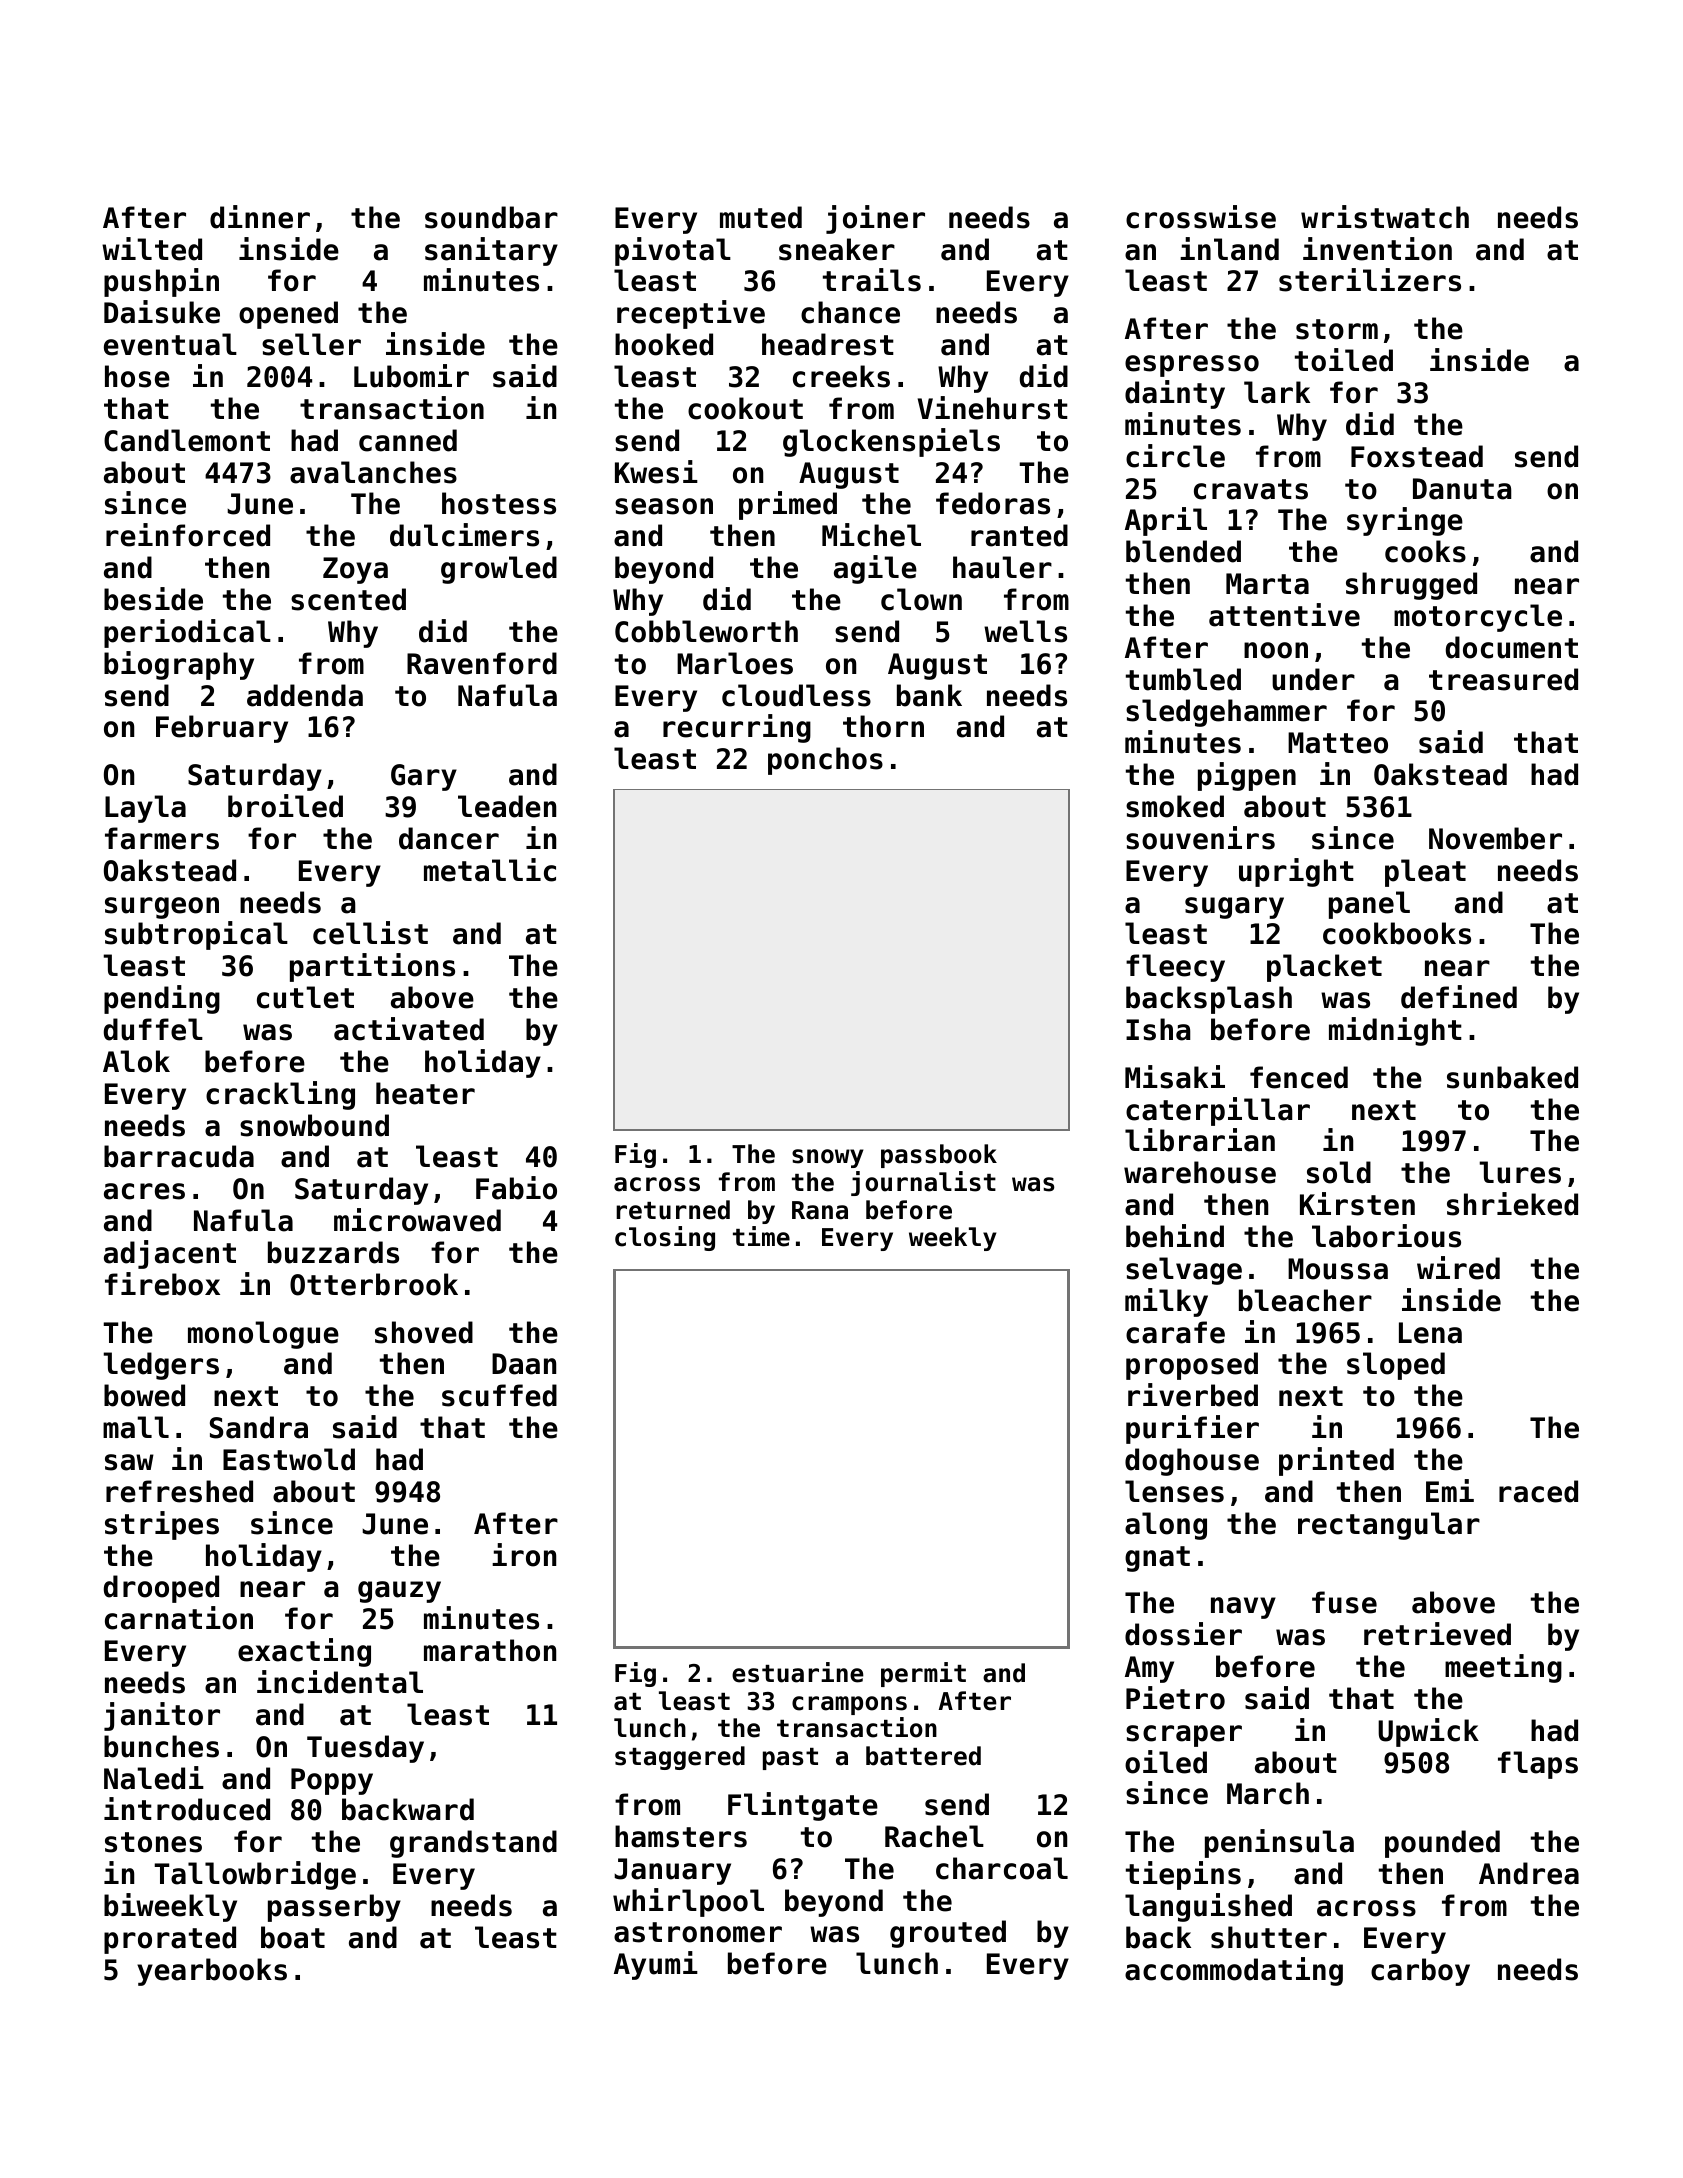 This document has height=2178, width=1683. I want to click on joiner, so click(875, 219).
